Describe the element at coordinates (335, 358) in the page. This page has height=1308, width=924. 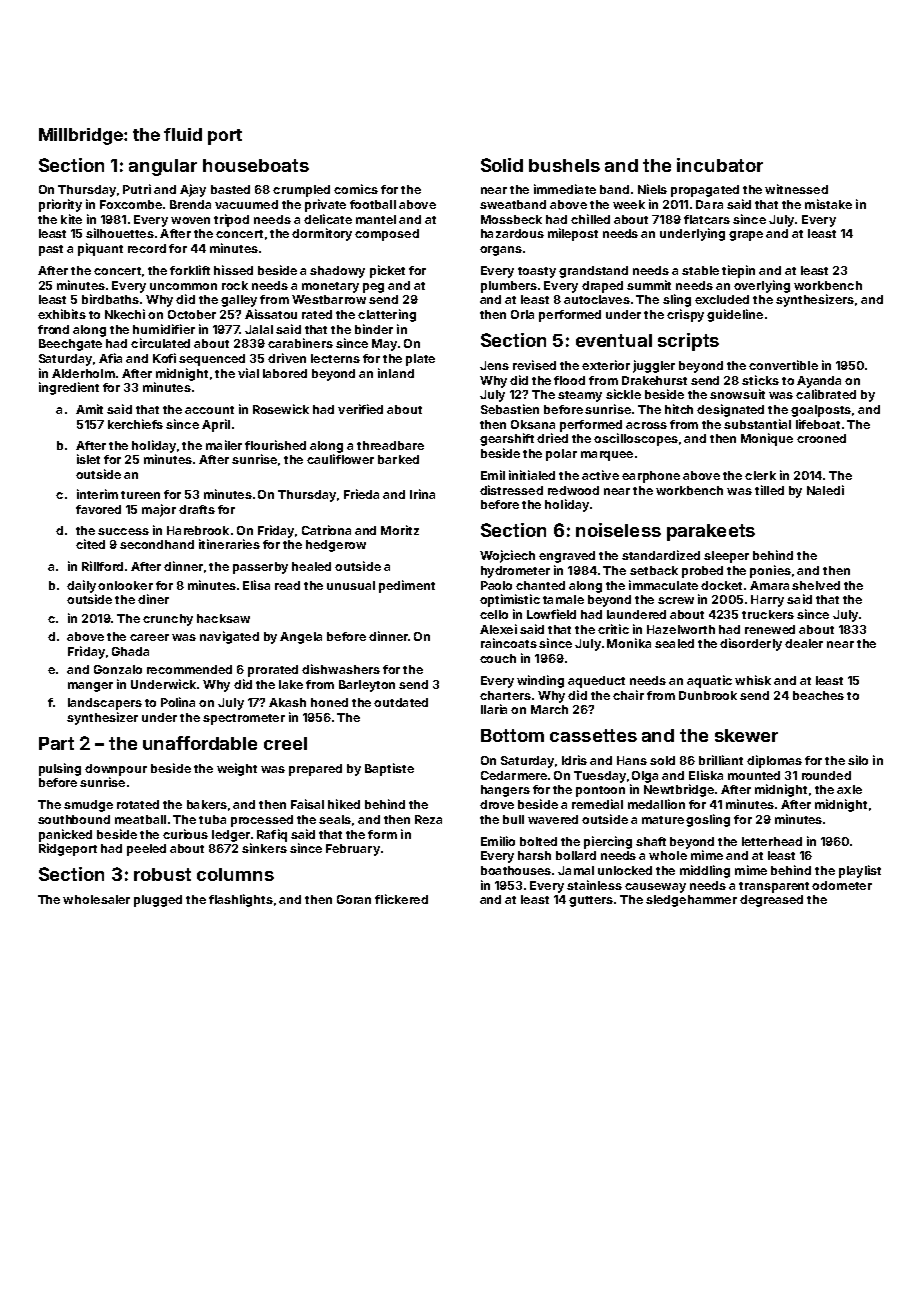
I see `lecterns` at that location.
